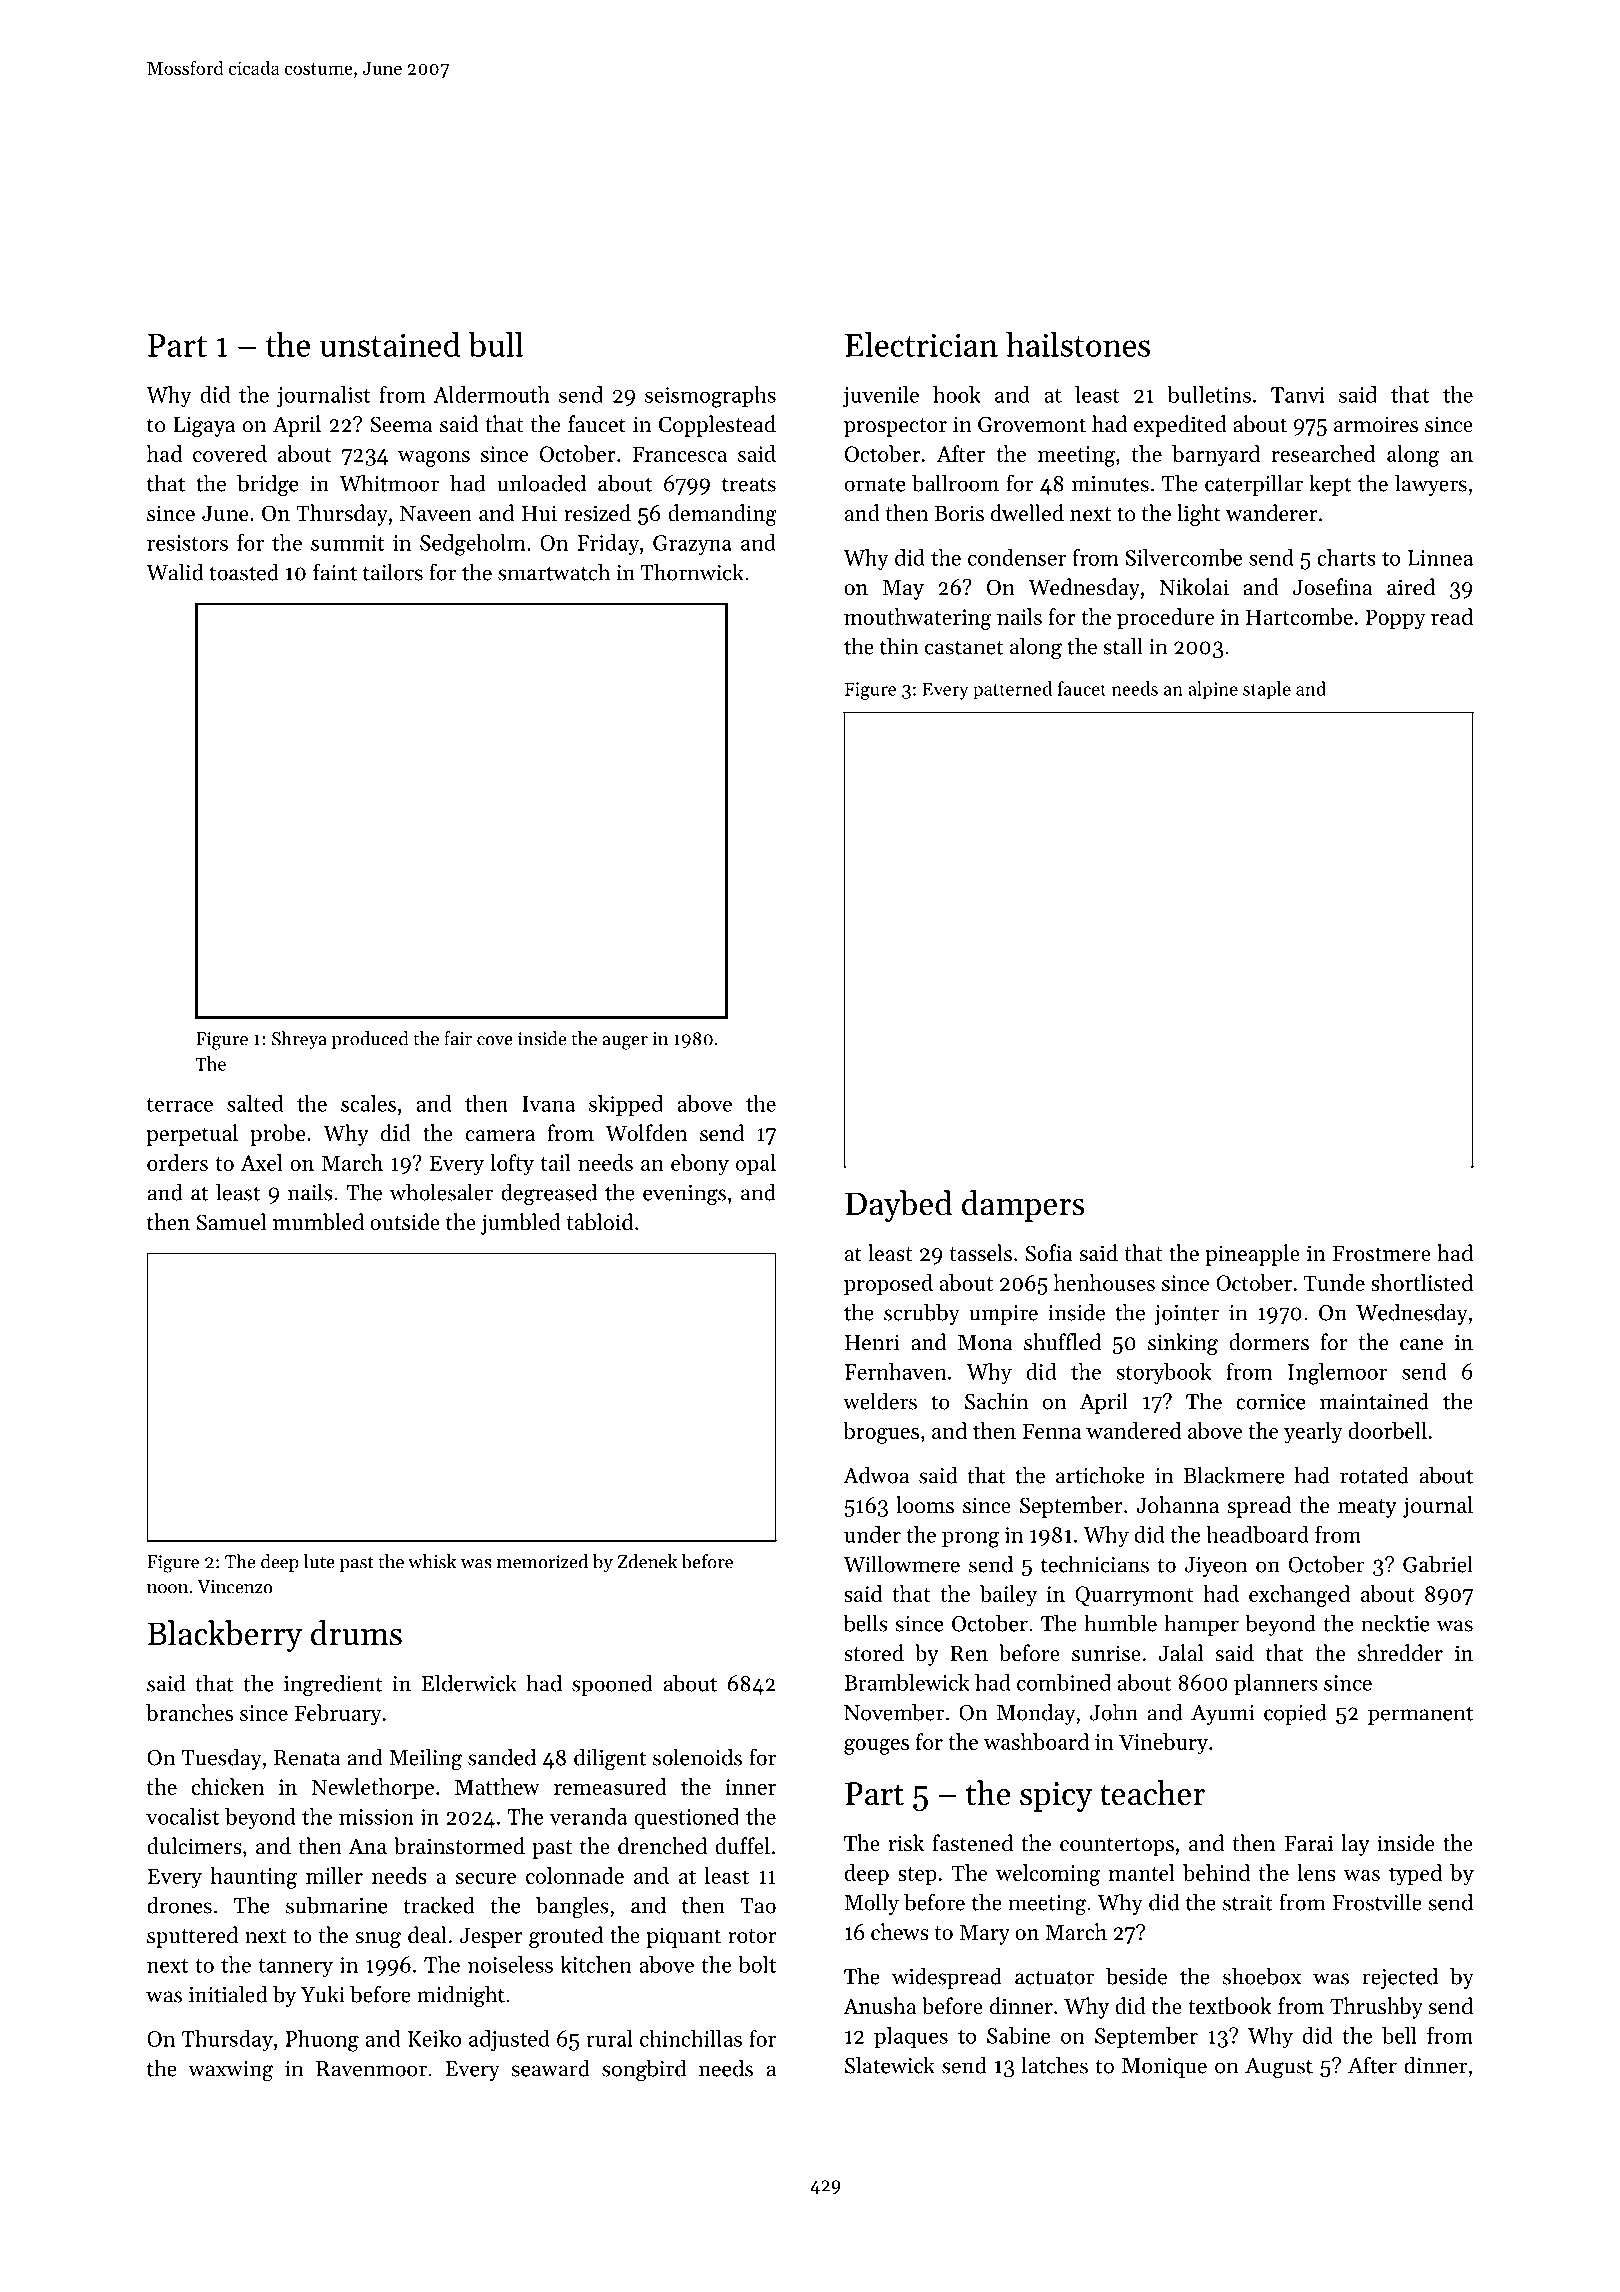 The image size is (1620, 2292). I want to click on patterned, so click(1012, 690).
